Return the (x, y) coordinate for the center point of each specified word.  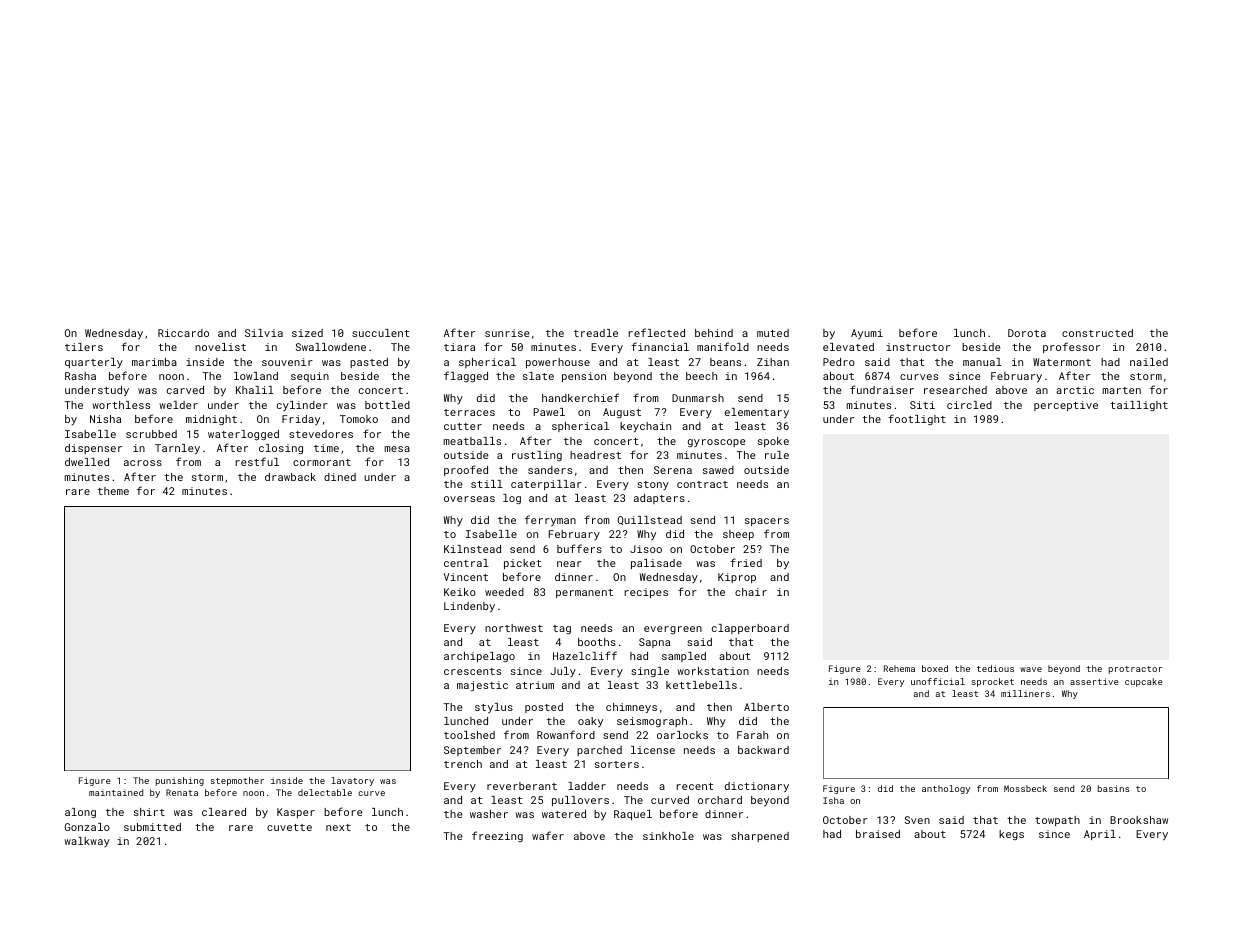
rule (777, 455)
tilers (84, 347)
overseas (469, 499)
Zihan (773, 362)
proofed (466, 470)
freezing (497, 836)
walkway (87, 842)
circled (969, 405)
